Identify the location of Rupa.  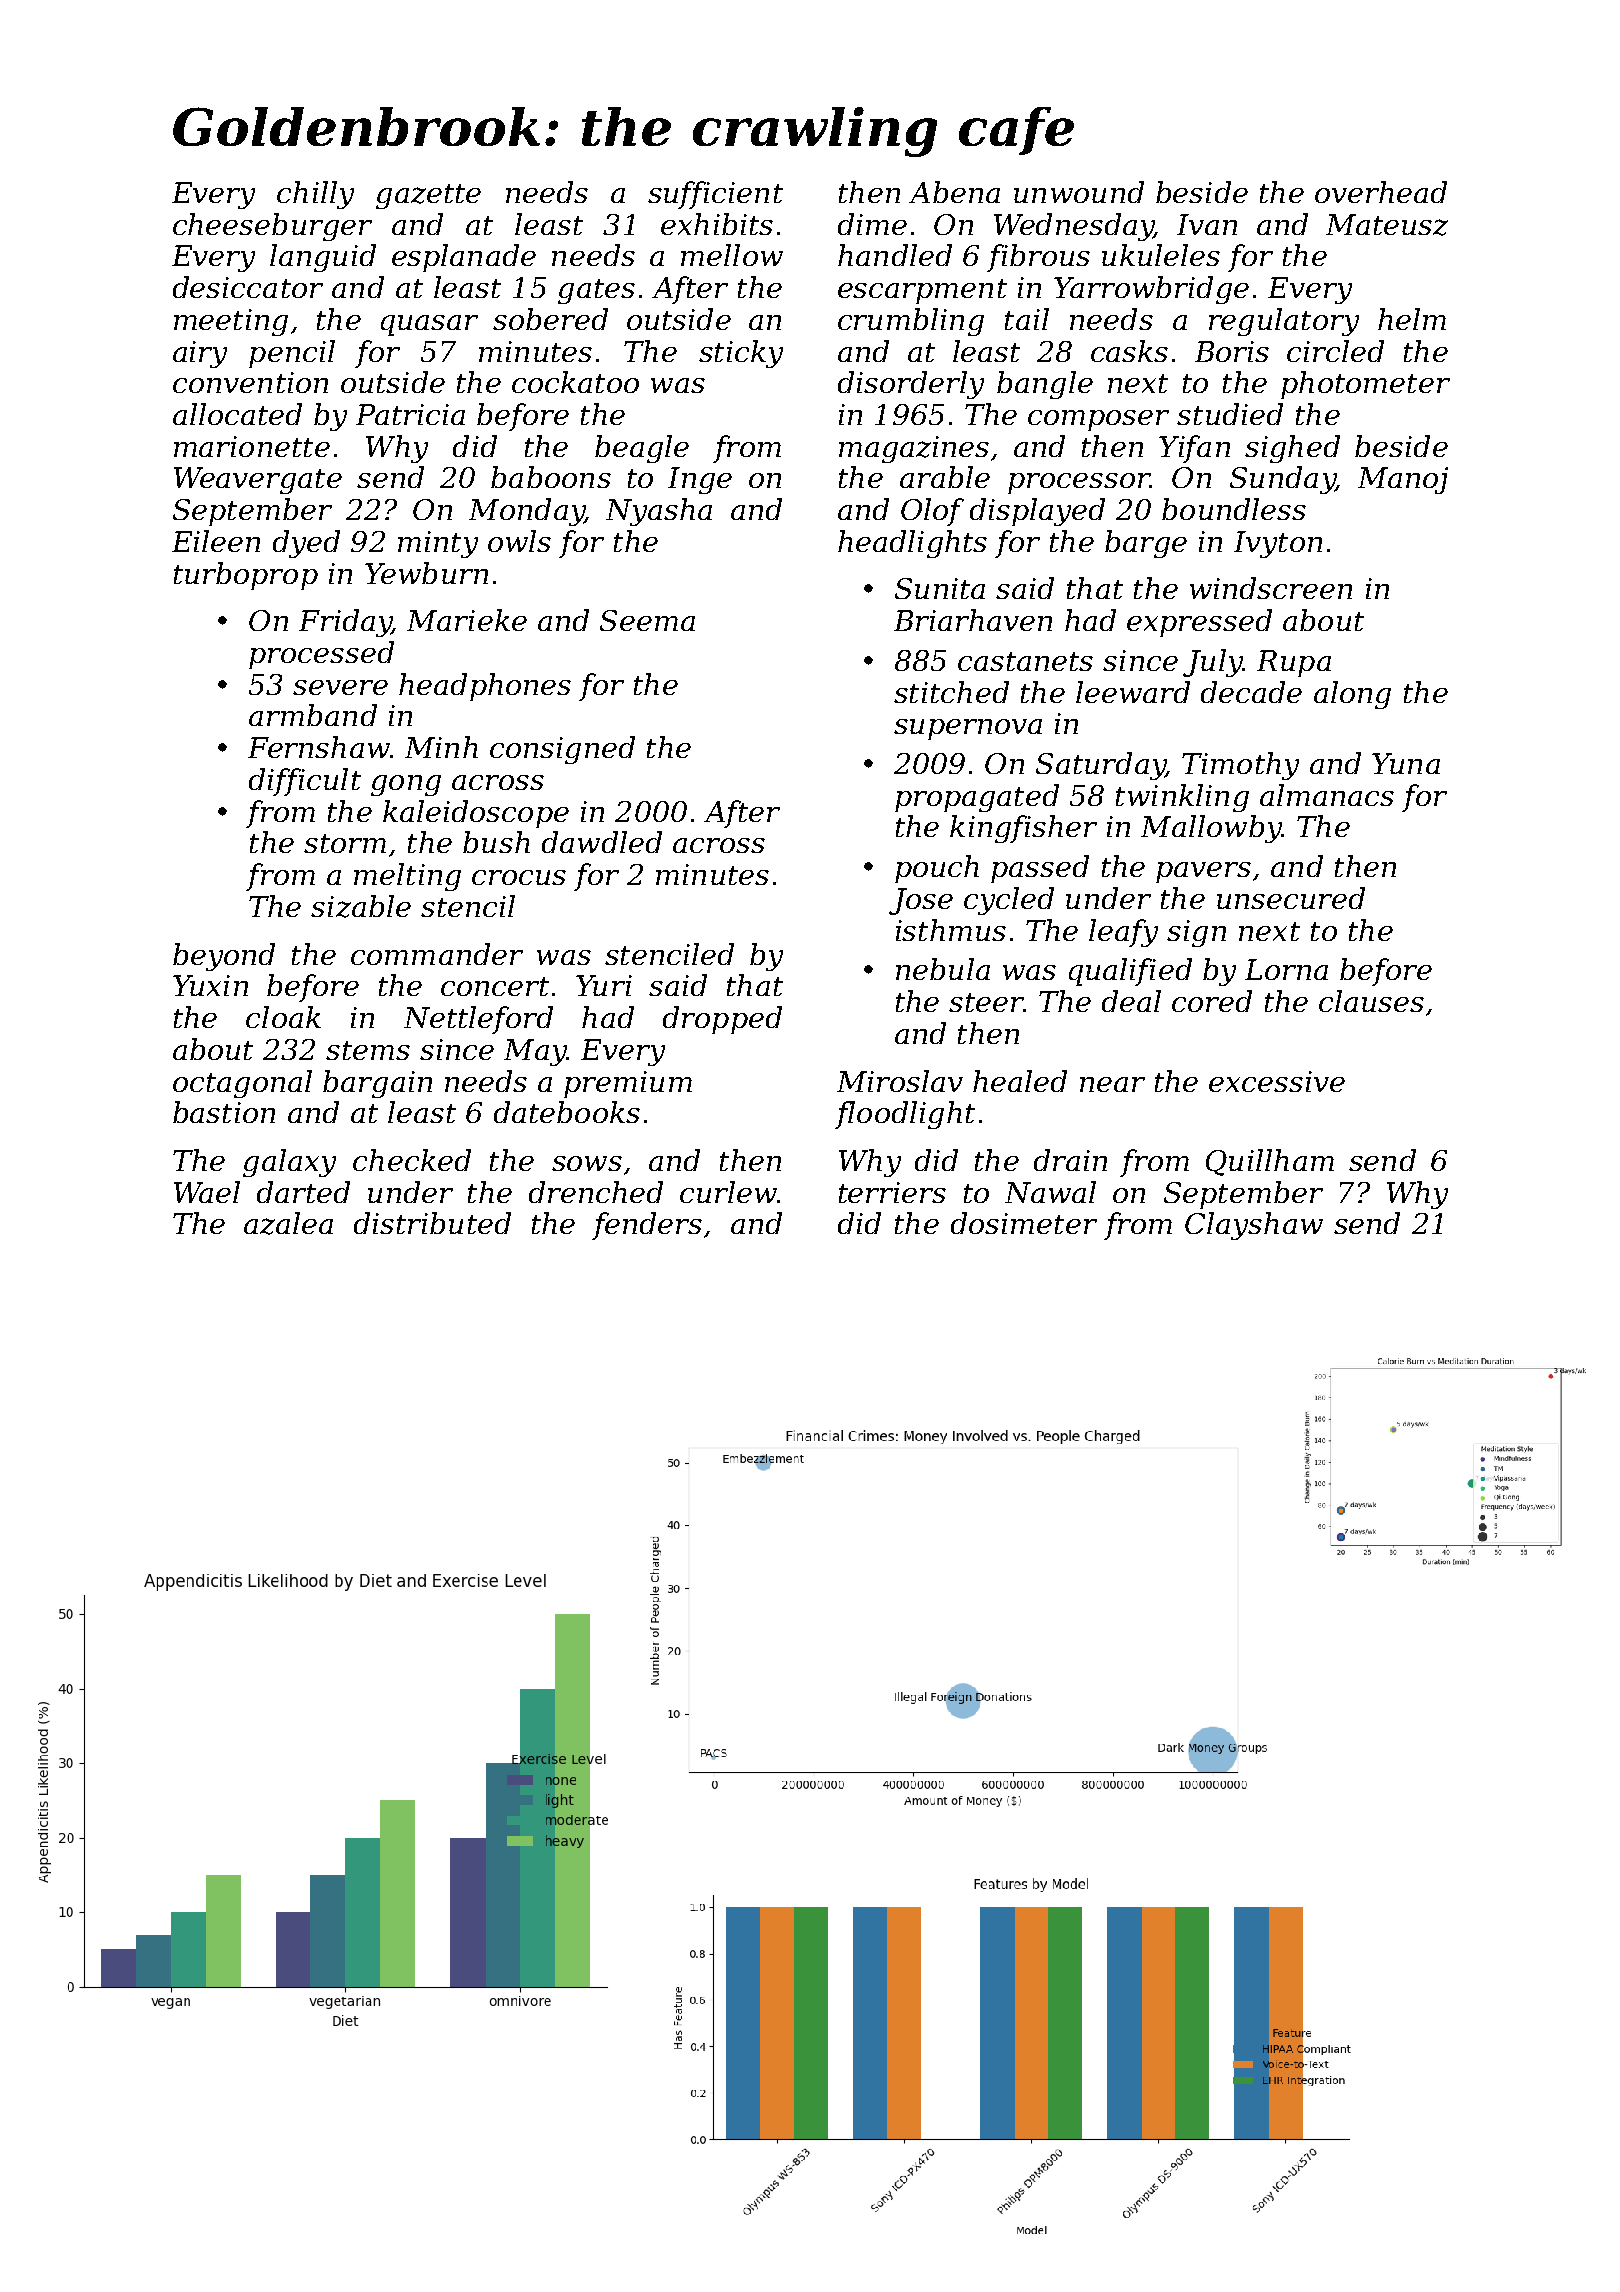
(1294, 663).
